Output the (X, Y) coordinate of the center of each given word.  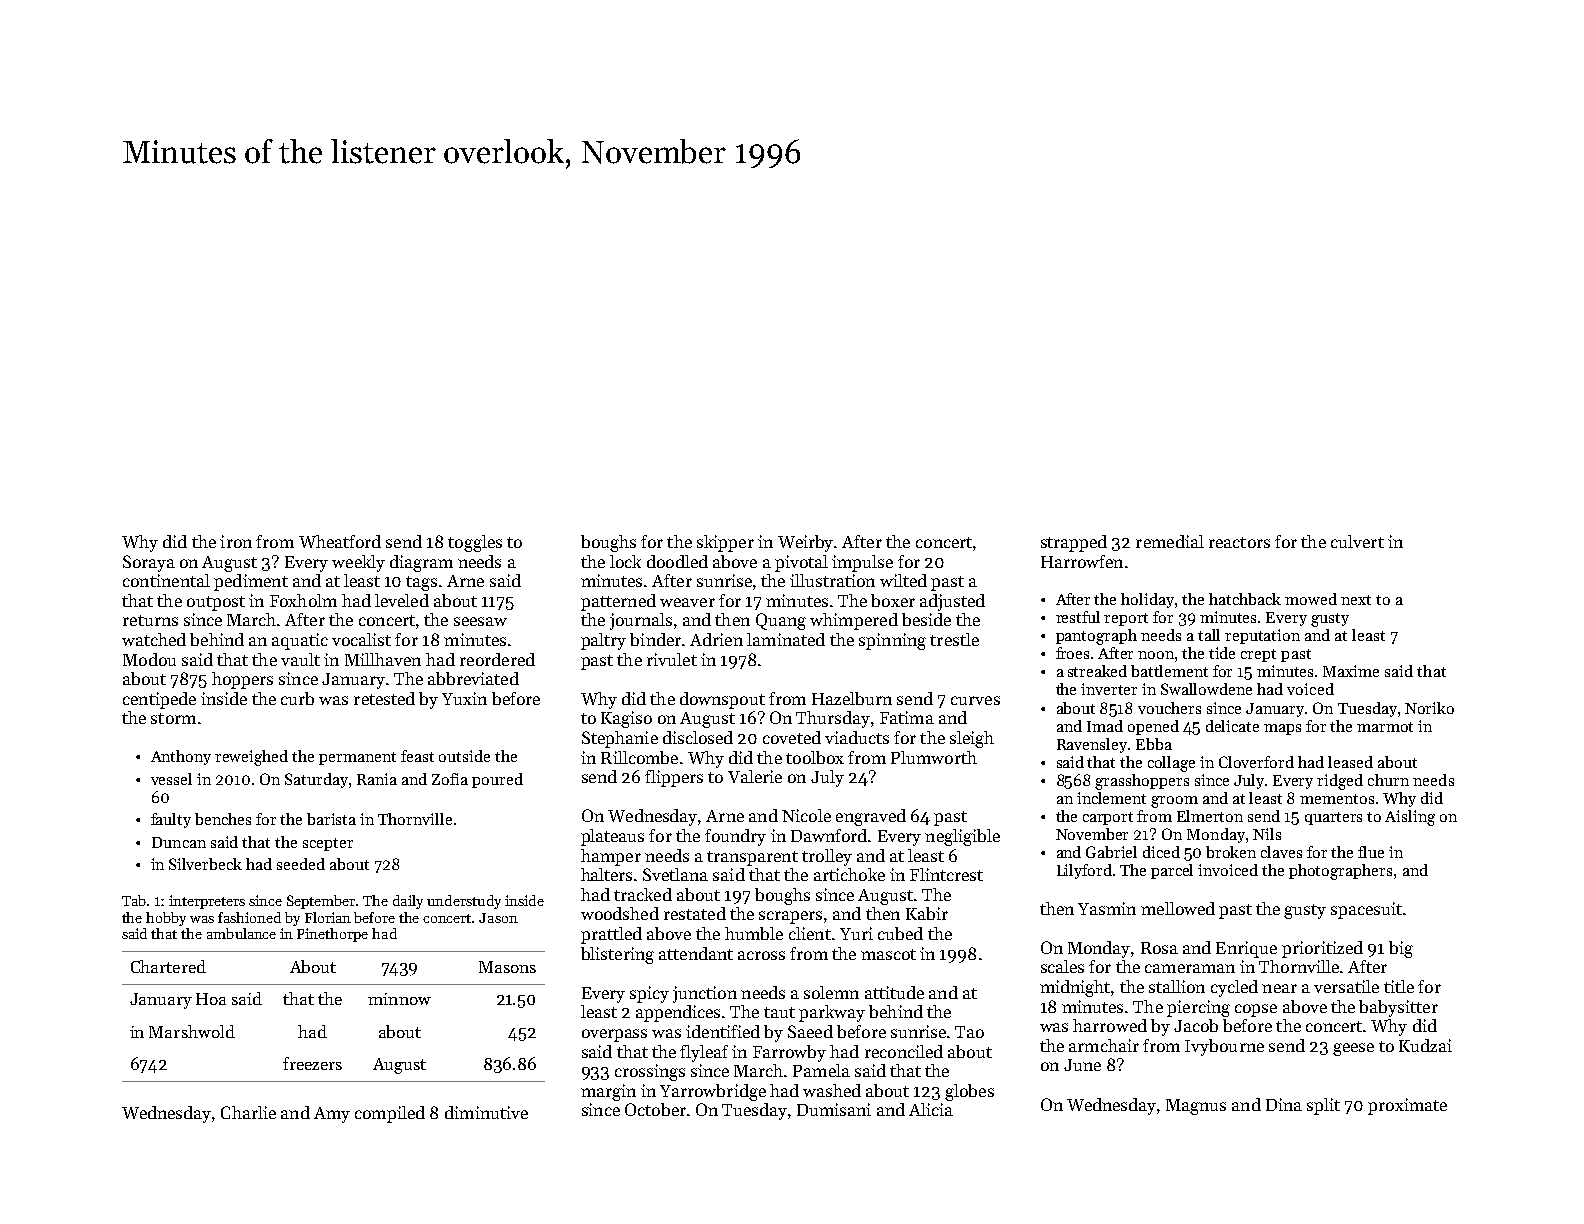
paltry (603, 641)
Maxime (1351, 671)
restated (695, 913)
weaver (687, 602)
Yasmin (1107, 908)
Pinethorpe (332, 935)
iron (236, 541)
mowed (1311, 599)
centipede (159, 700)
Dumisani (834, 1109)
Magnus (1196, 1107)
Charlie (248, 1112)
